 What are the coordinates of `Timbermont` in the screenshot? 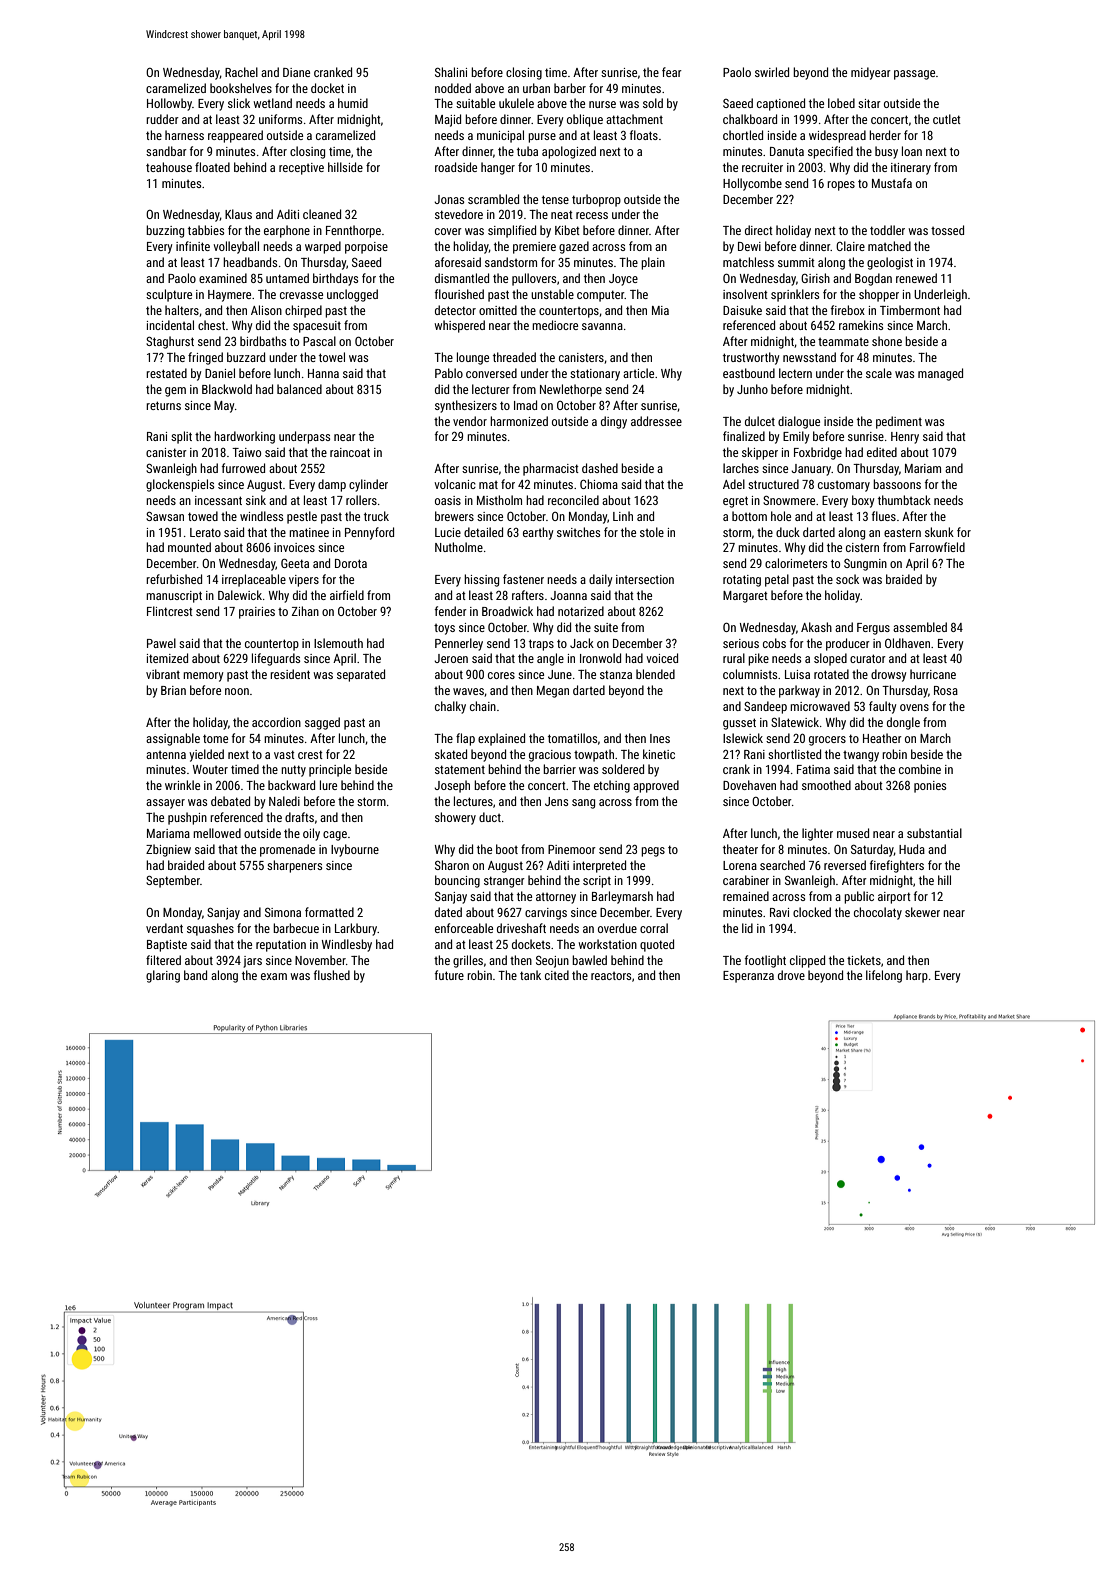 It's located at (910, 310).
